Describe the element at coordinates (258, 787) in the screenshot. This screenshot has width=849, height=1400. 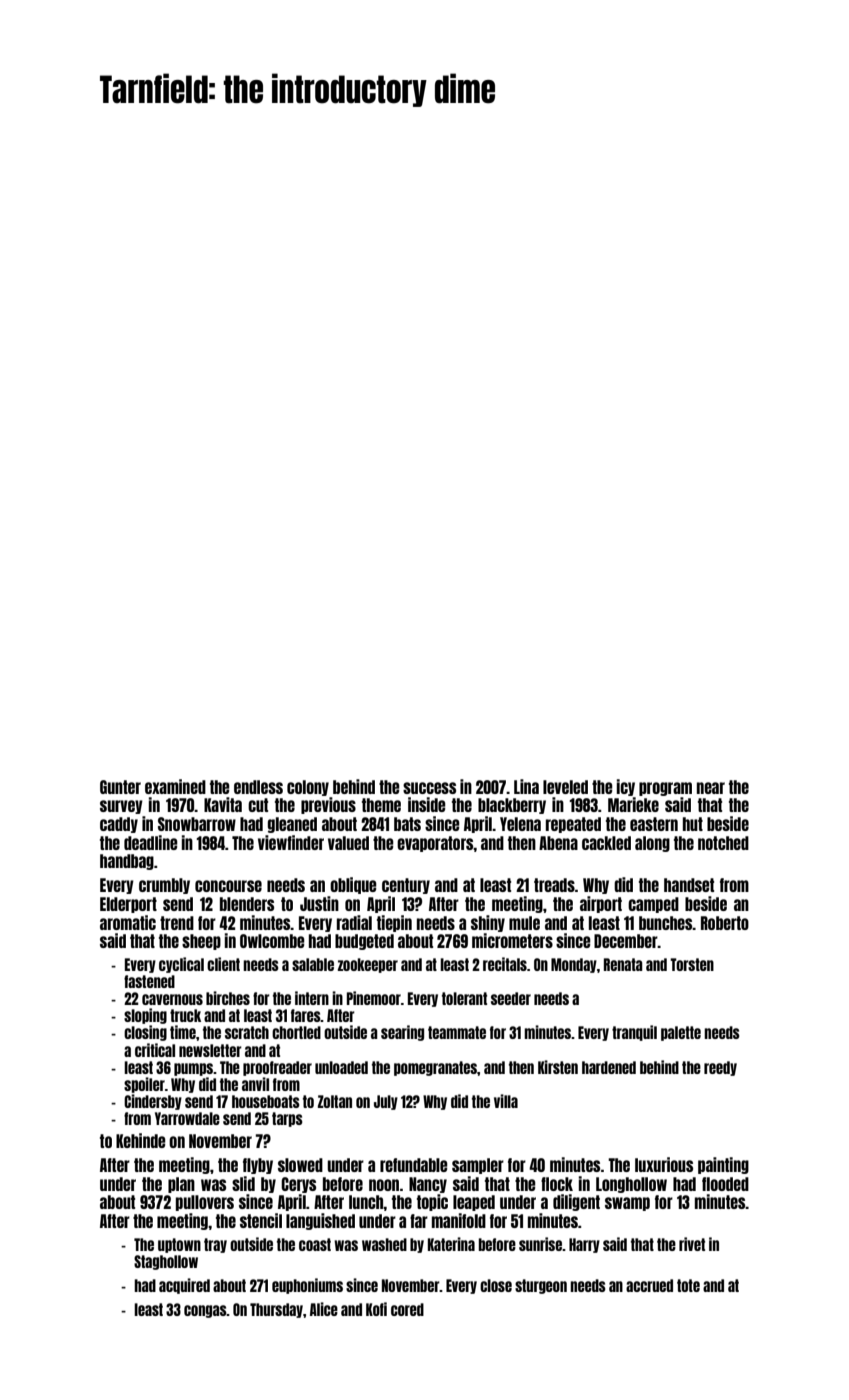
I see `endless` at that location.
